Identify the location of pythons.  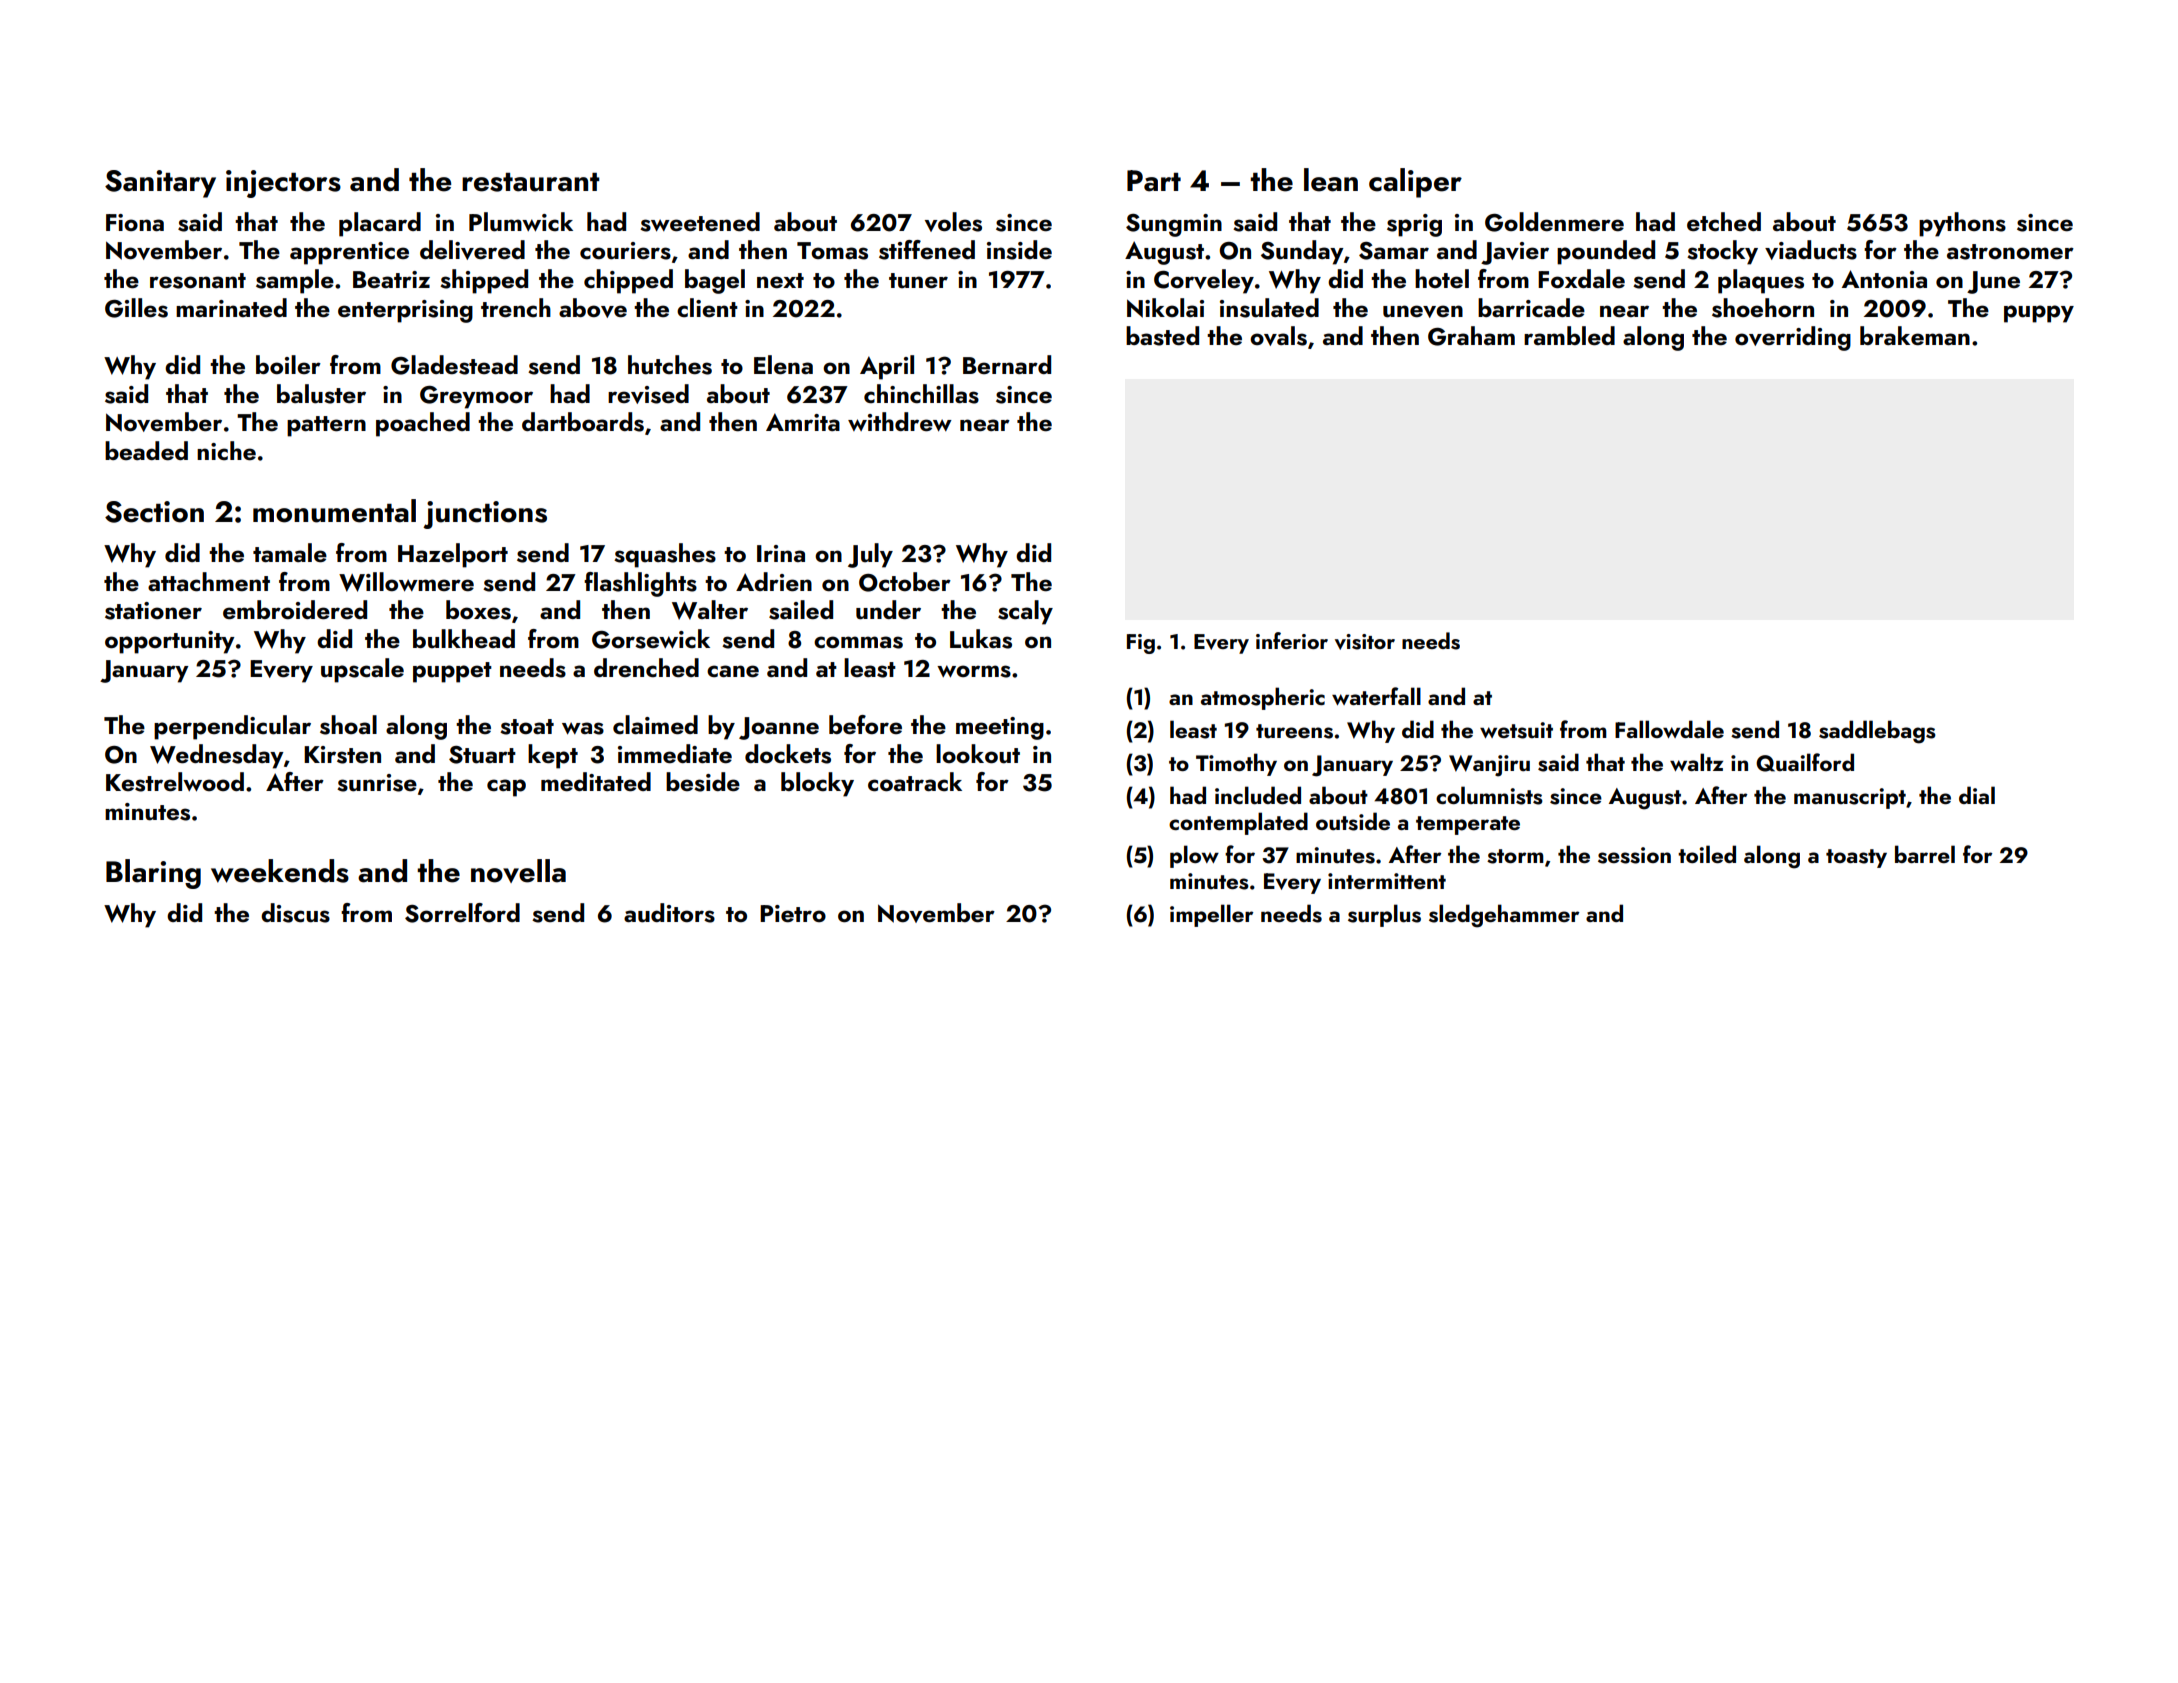
(1962, 224).
